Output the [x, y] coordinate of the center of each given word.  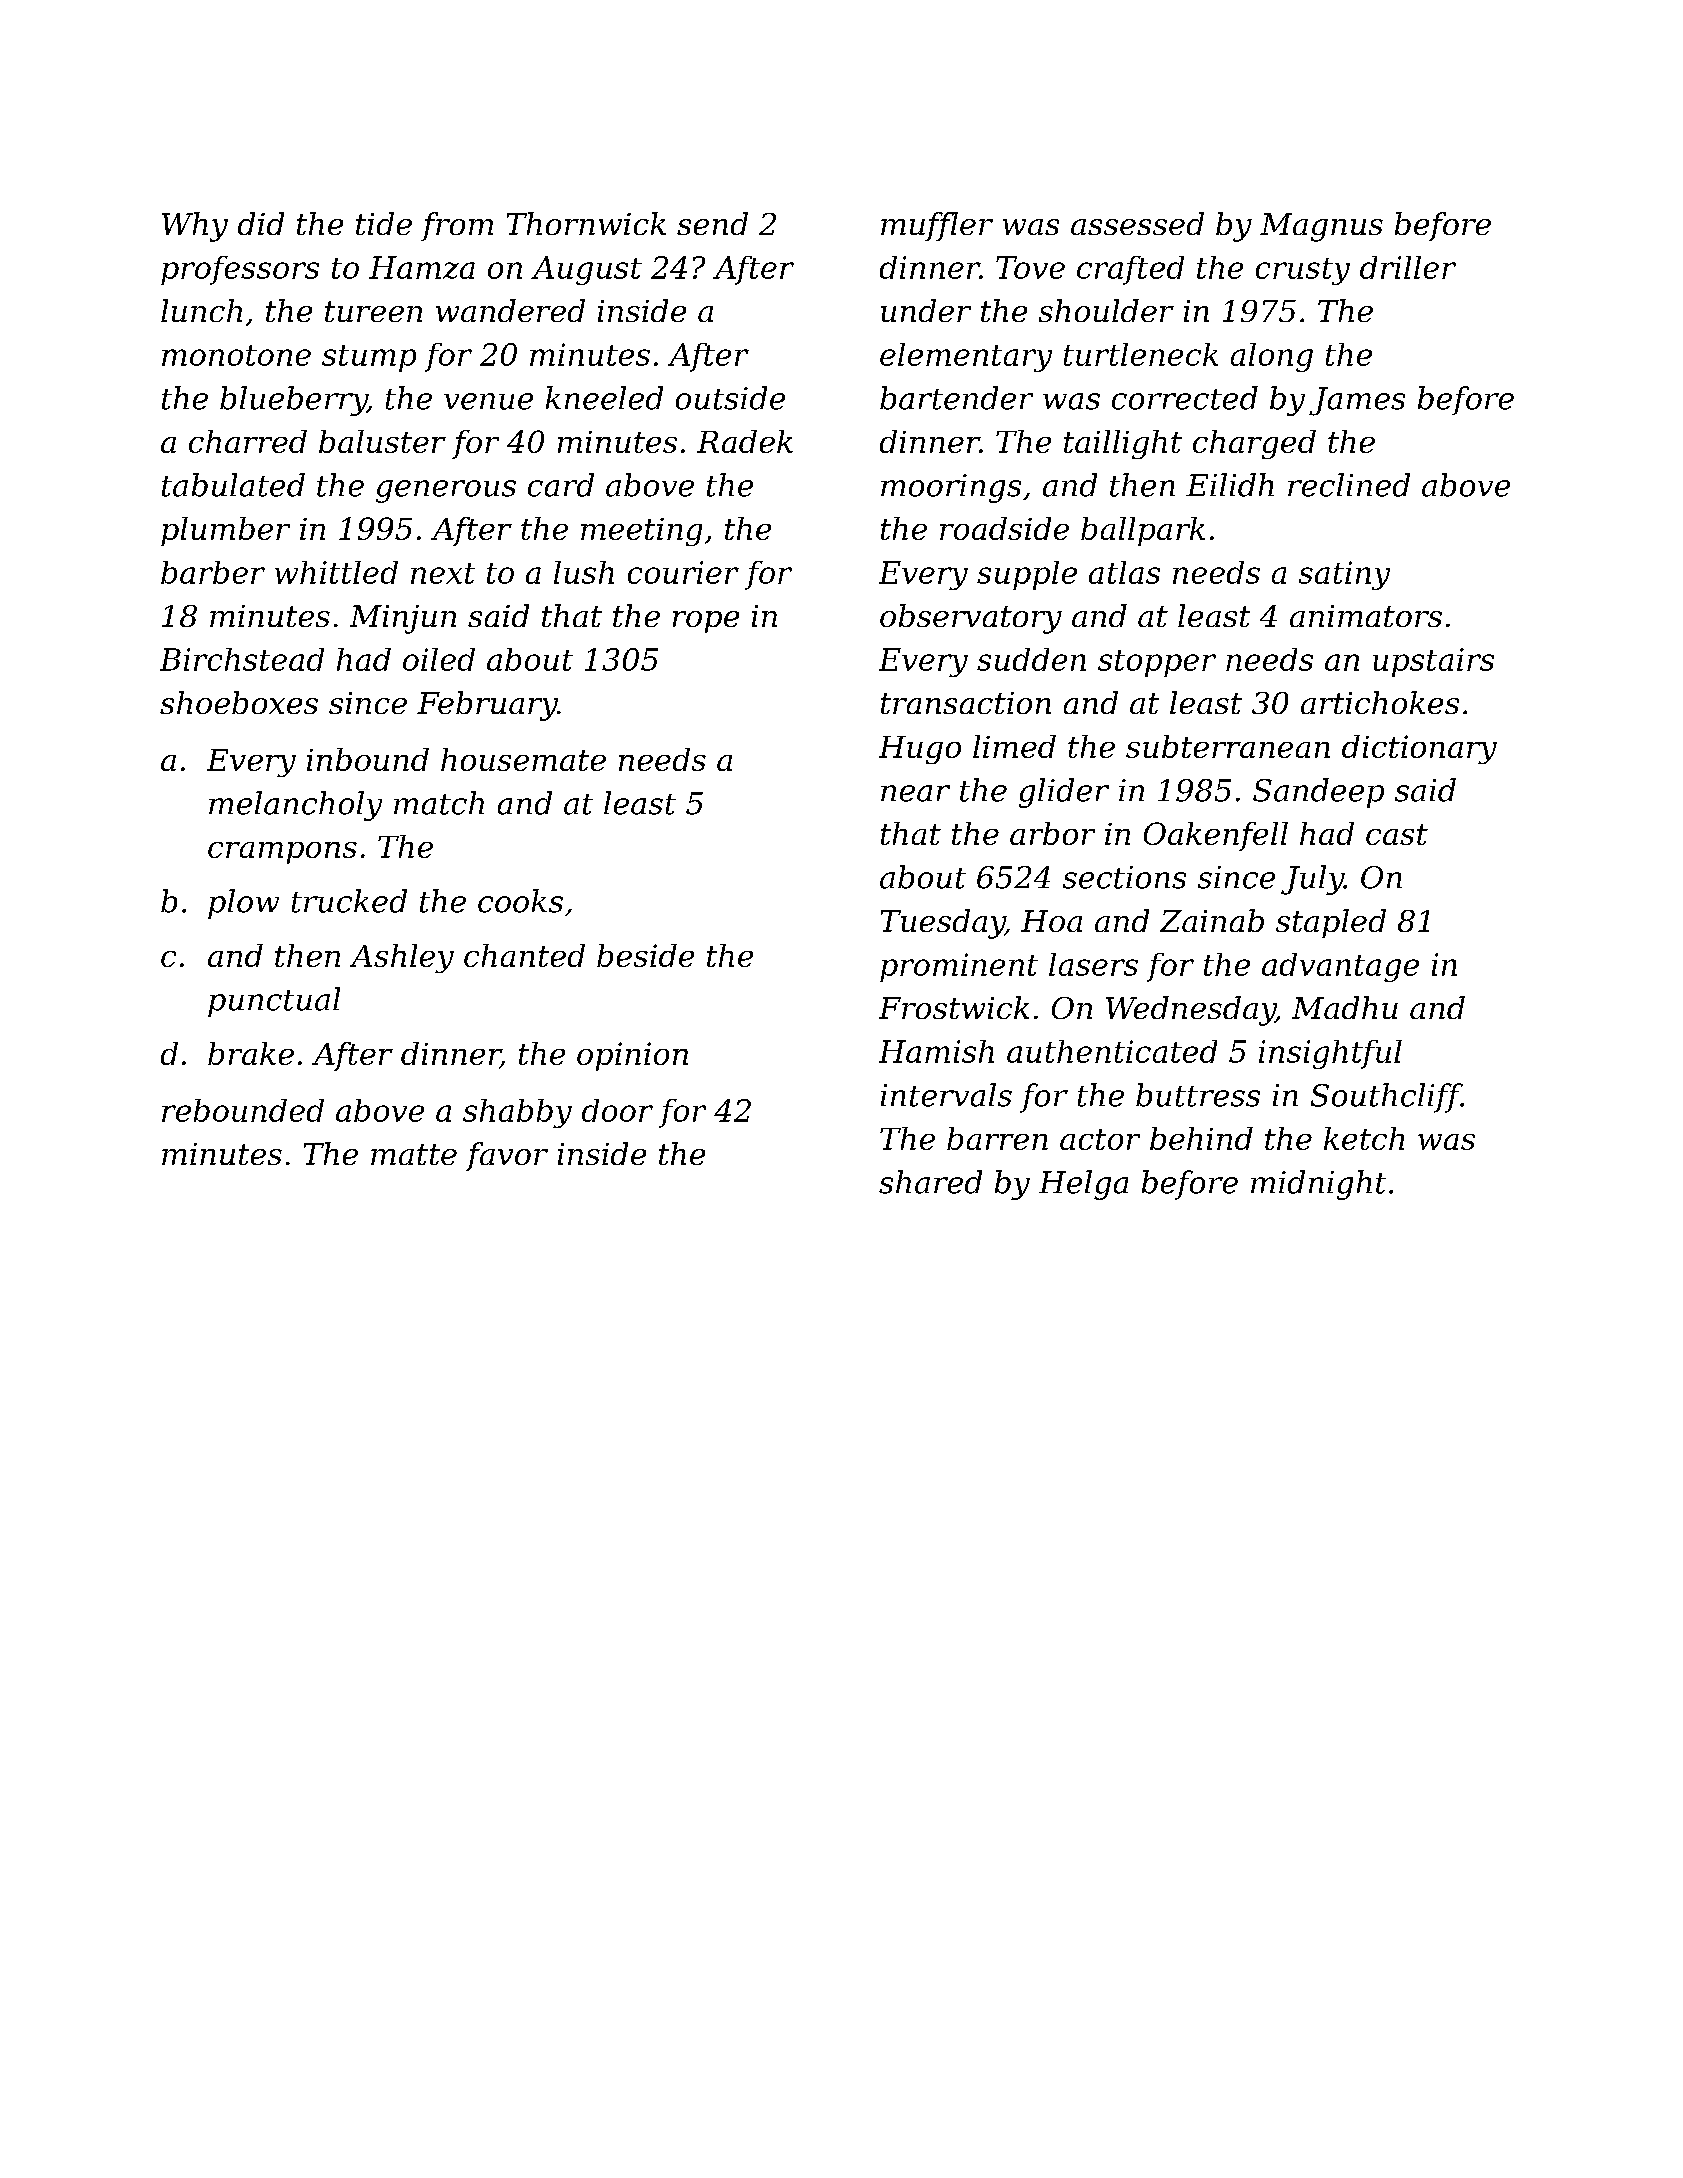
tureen [373, 311]
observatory [971, 619]
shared [930, 1182]
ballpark [1143, 531]
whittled [336, 572]
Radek [745, 441]
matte [414, 1154]
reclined [1349, 485]
